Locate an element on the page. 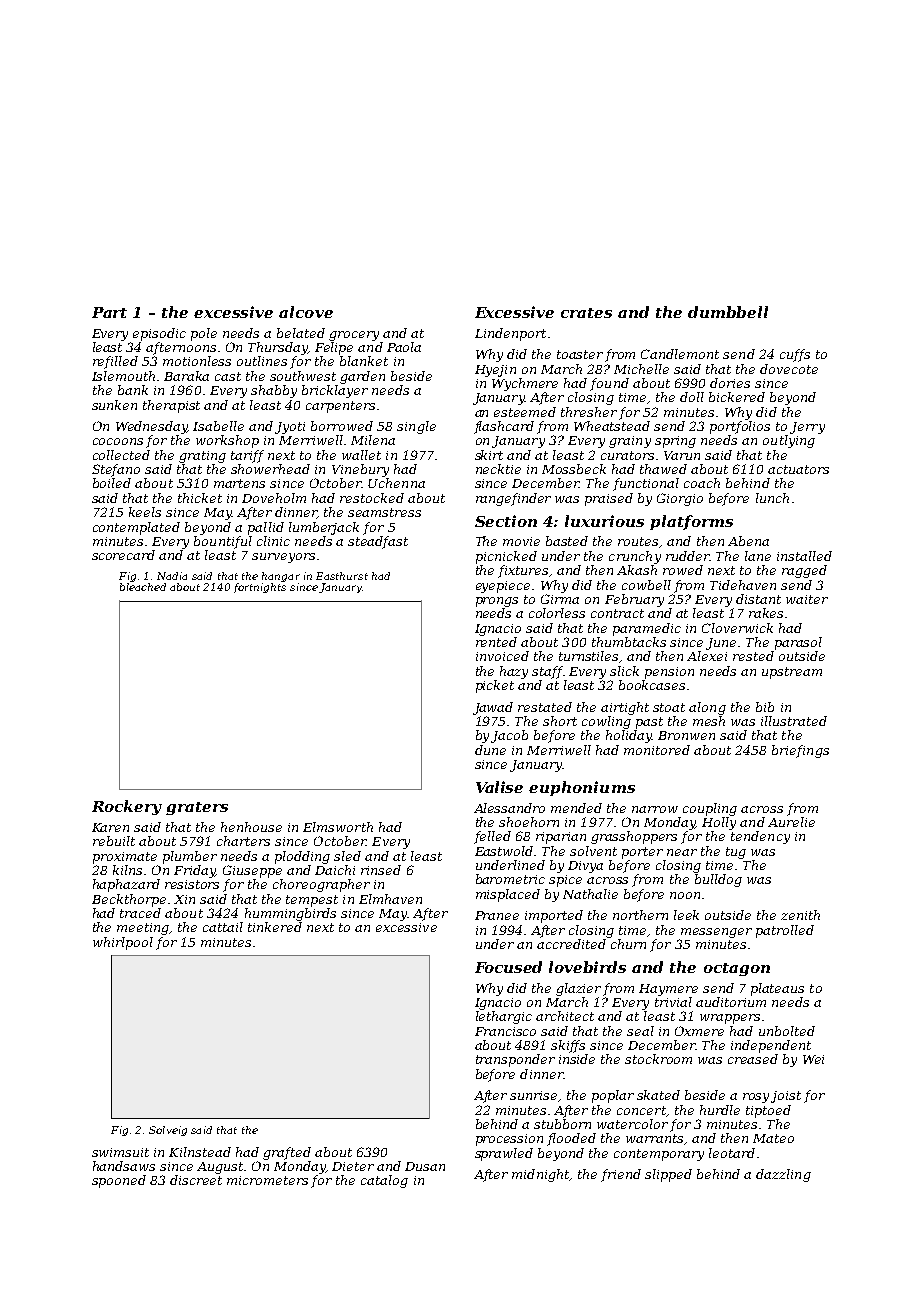 The image size is (924, 1308). tinkered is located at coordinates (275, 927).
